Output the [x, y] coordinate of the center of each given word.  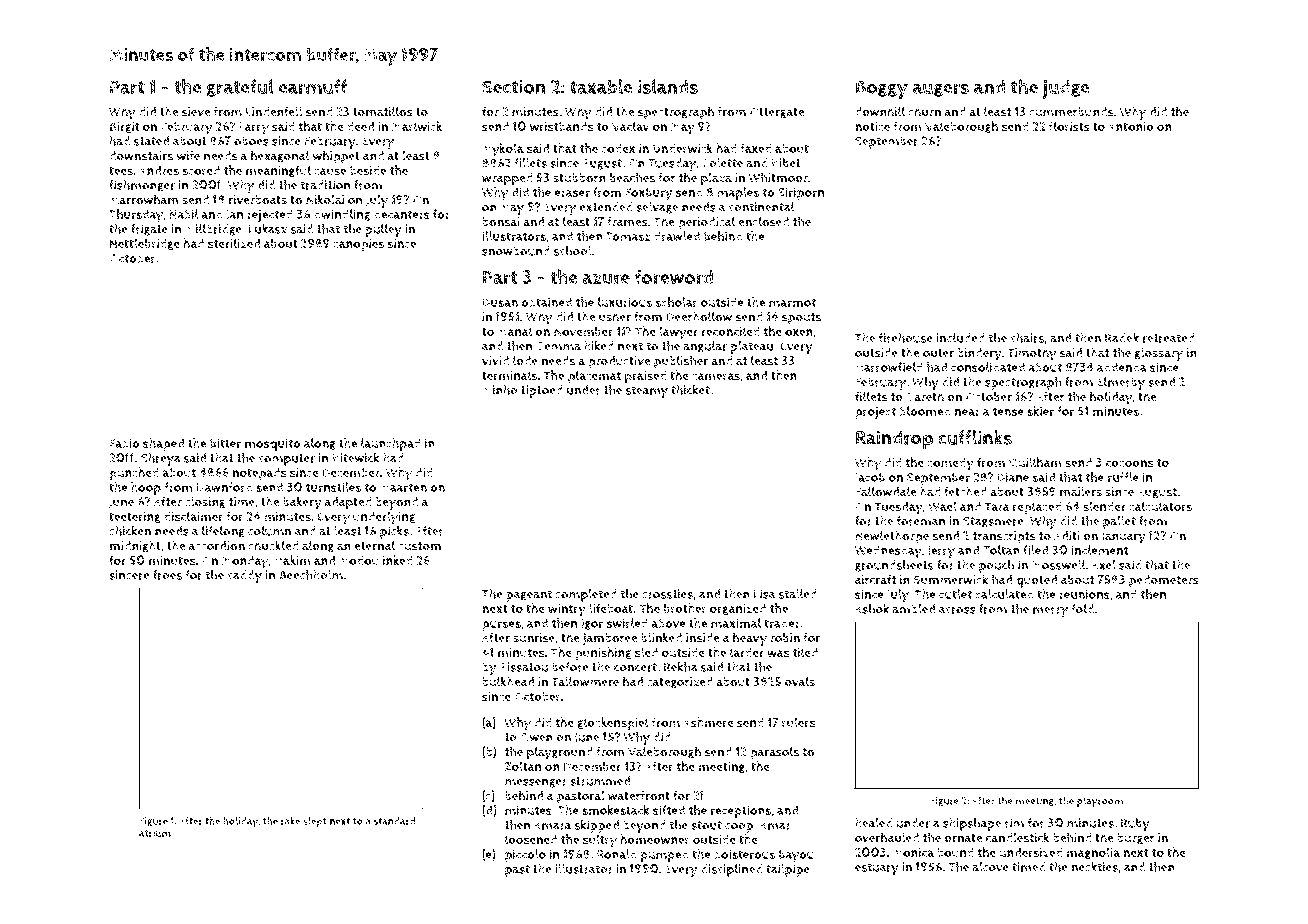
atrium [155, 833]
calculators [1160, 506]
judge [1065, 89]
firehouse [906, 338]
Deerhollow [699, 316]
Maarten [403, 487]
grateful [240, 88]
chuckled [273, 545]
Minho [500, 390]
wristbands [562, 126]
